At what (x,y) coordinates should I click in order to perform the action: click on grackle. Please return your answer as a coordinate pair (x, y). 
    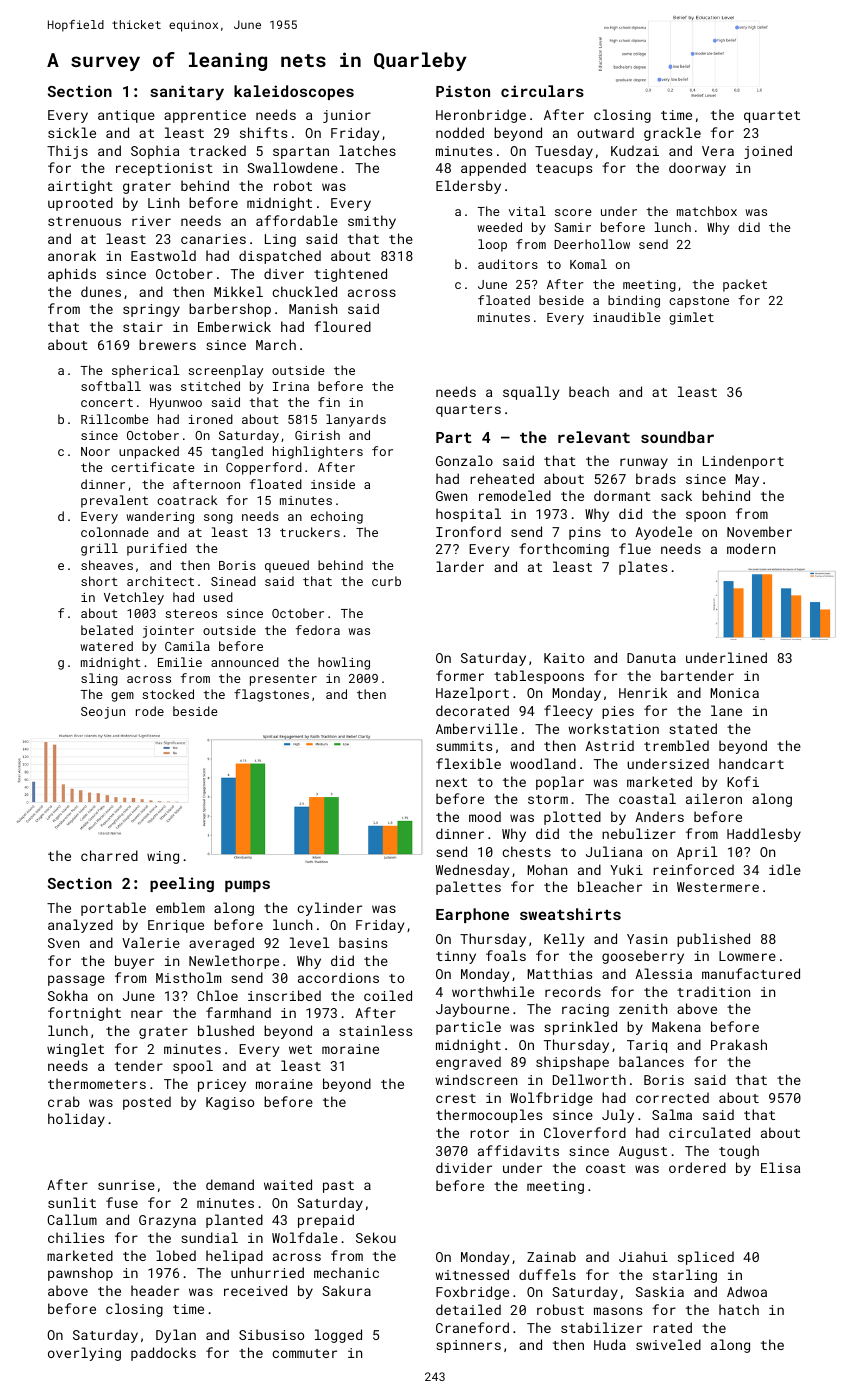
    Looking at the image, I should click on (672, 134).
